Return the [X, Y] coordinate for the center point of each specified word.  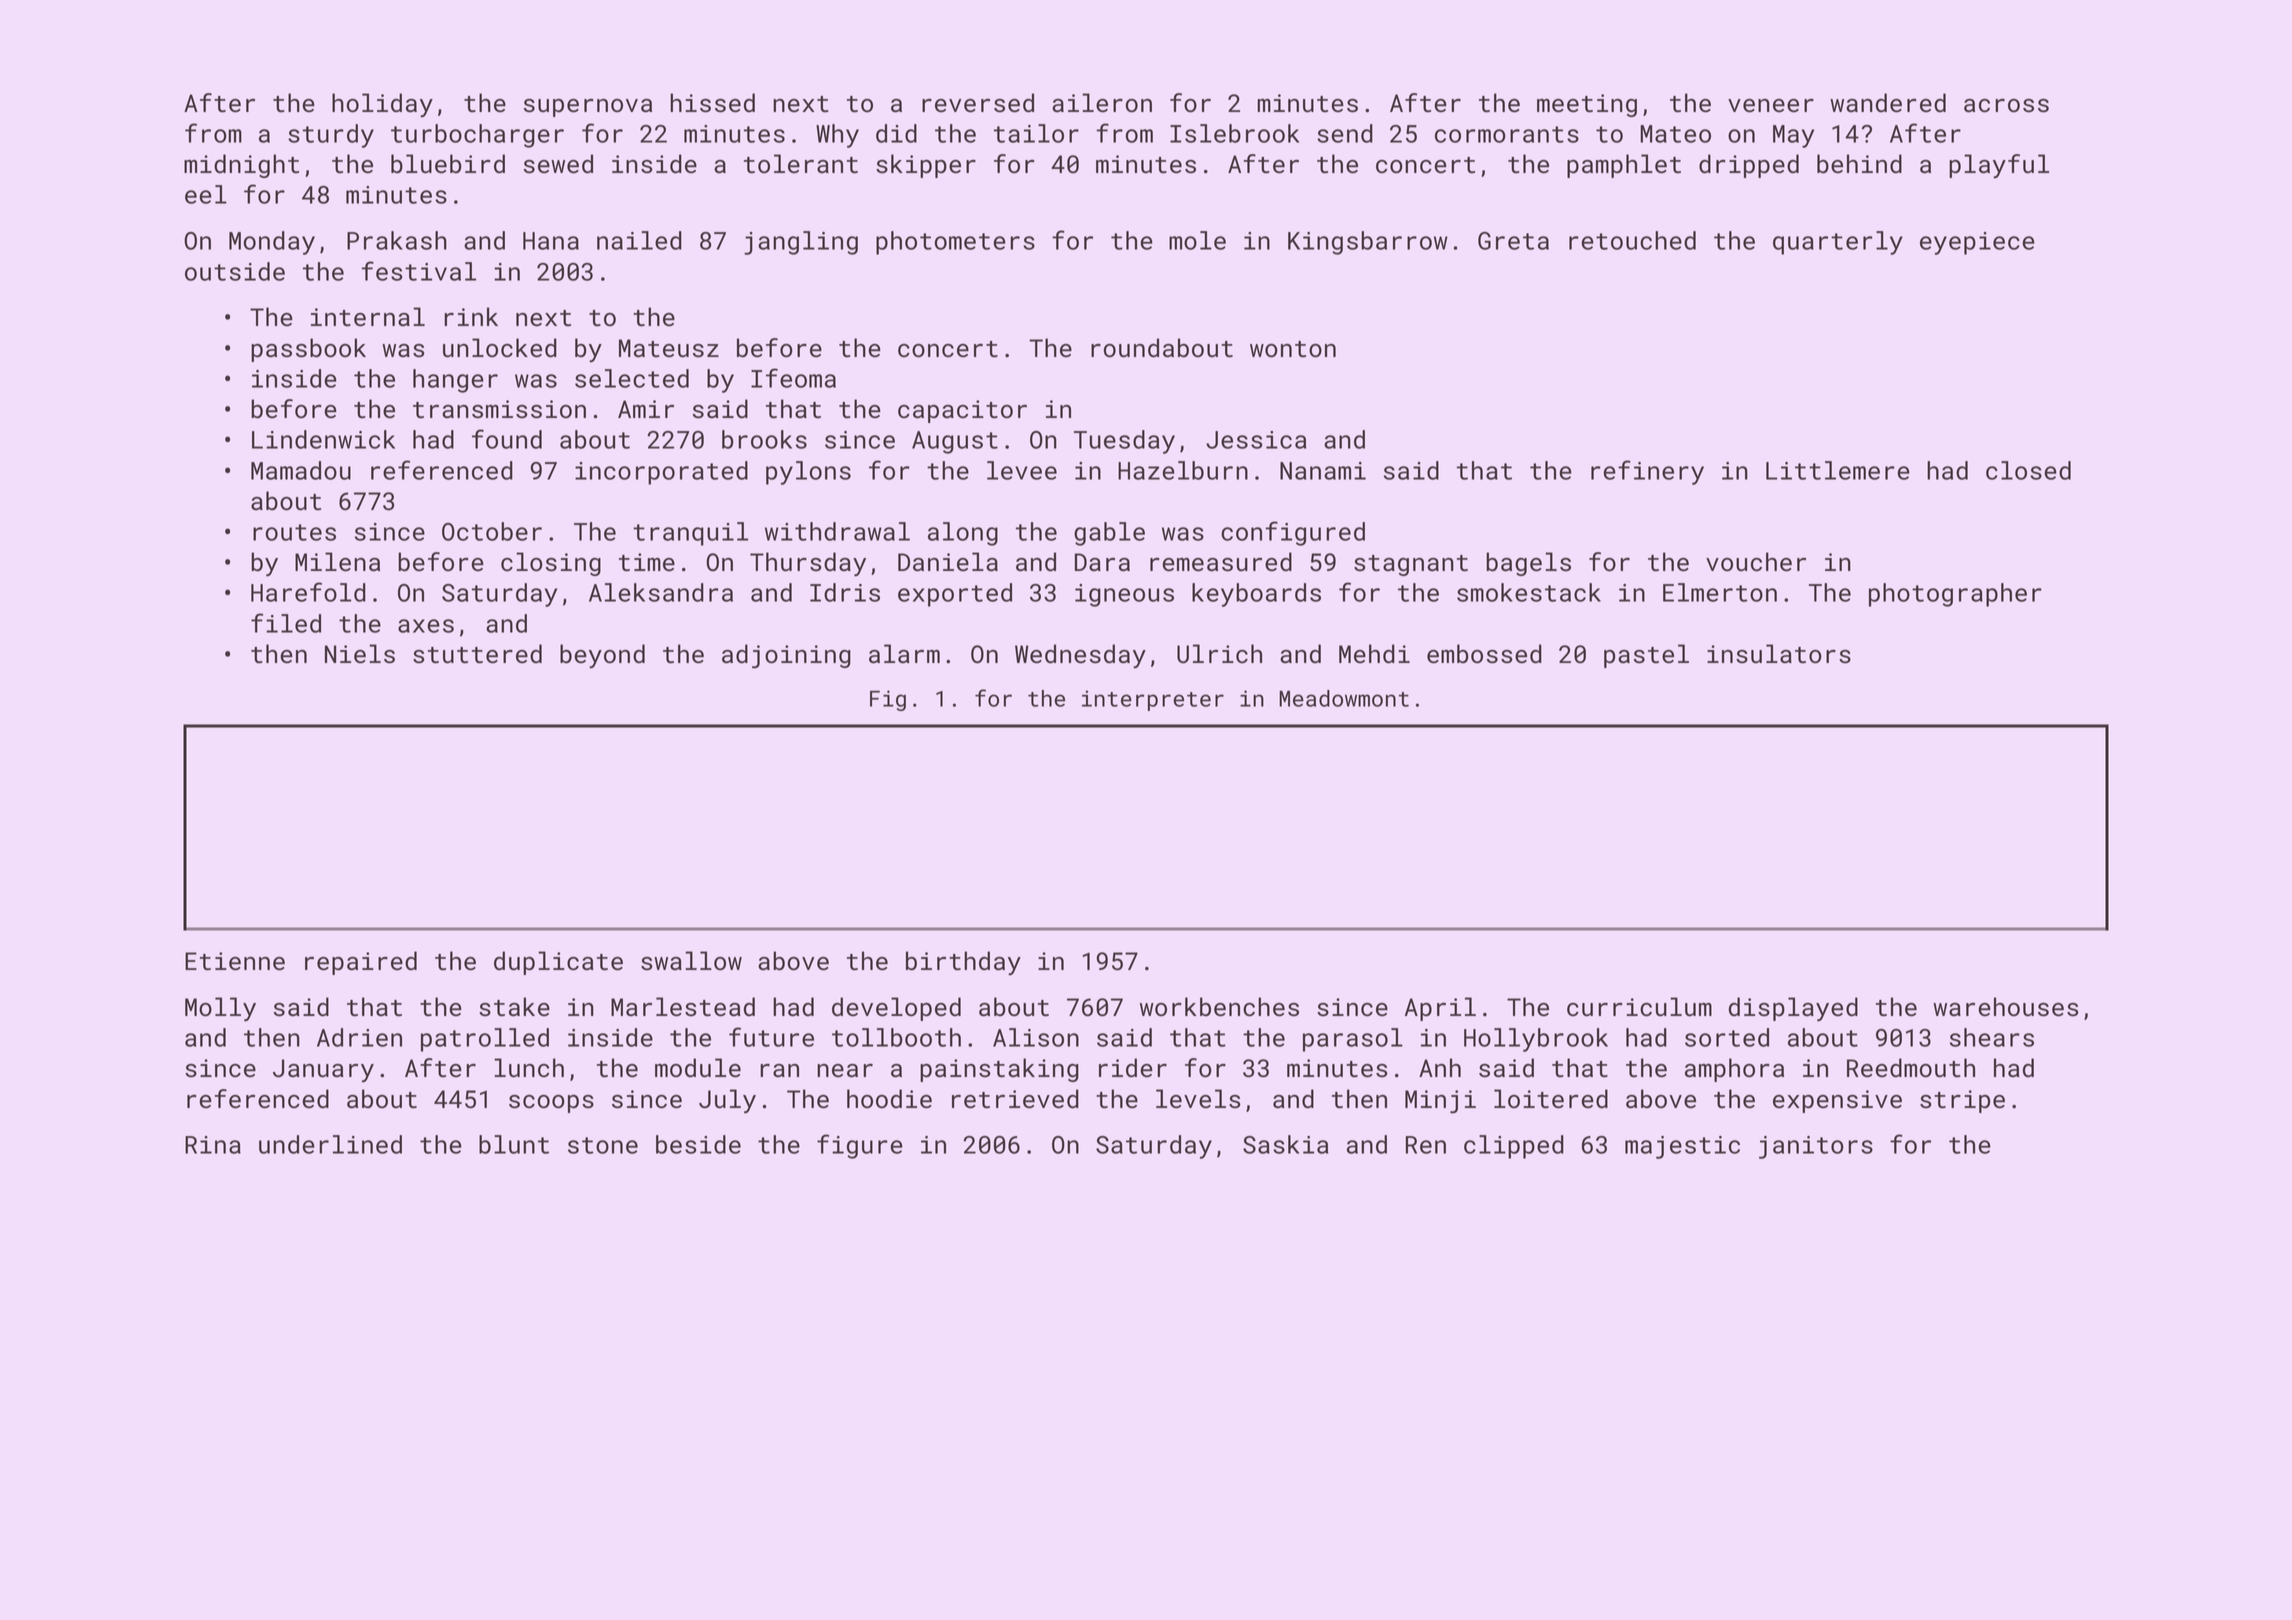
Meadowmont [1344, 698]
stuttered [477, 654]
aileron [1102, 103]
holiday [382, 105]
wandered [1888, 103]
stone [603, 1145]
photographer [1955, 595]
